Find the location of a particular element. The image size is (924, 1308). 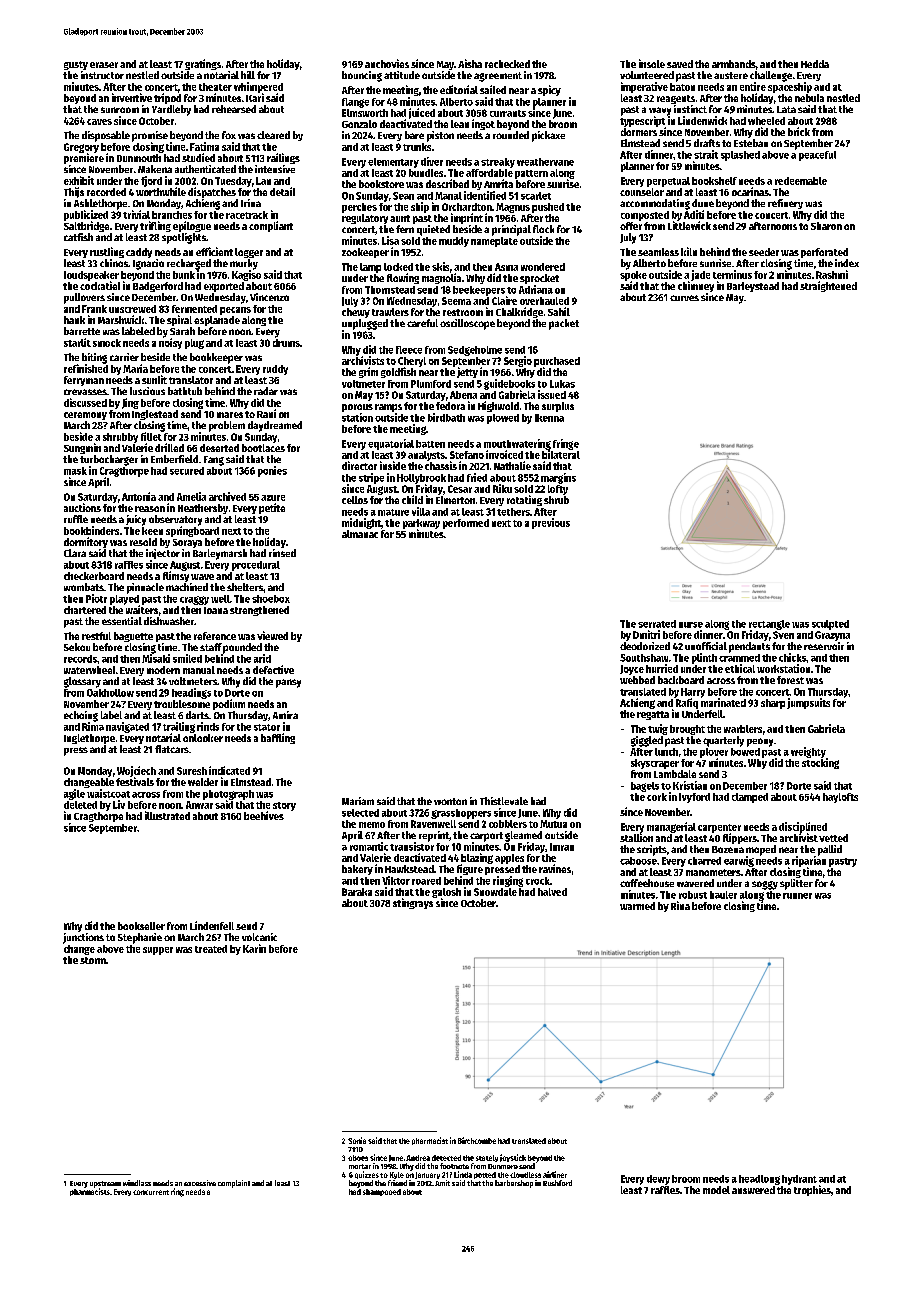

racetrack is located at coordinates (247, 215).
